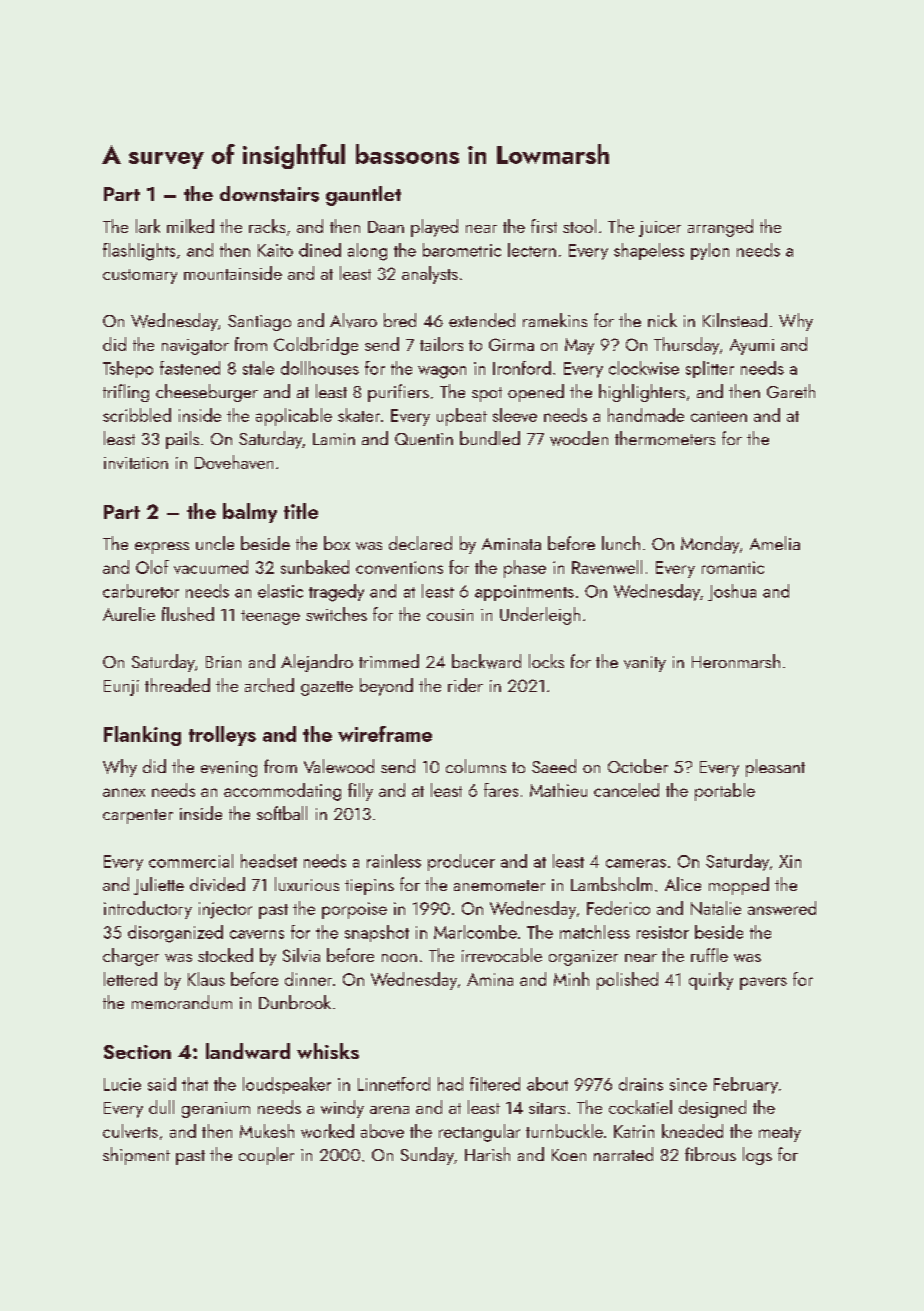  I want to click on cockatiel, so click(640, 1107).
